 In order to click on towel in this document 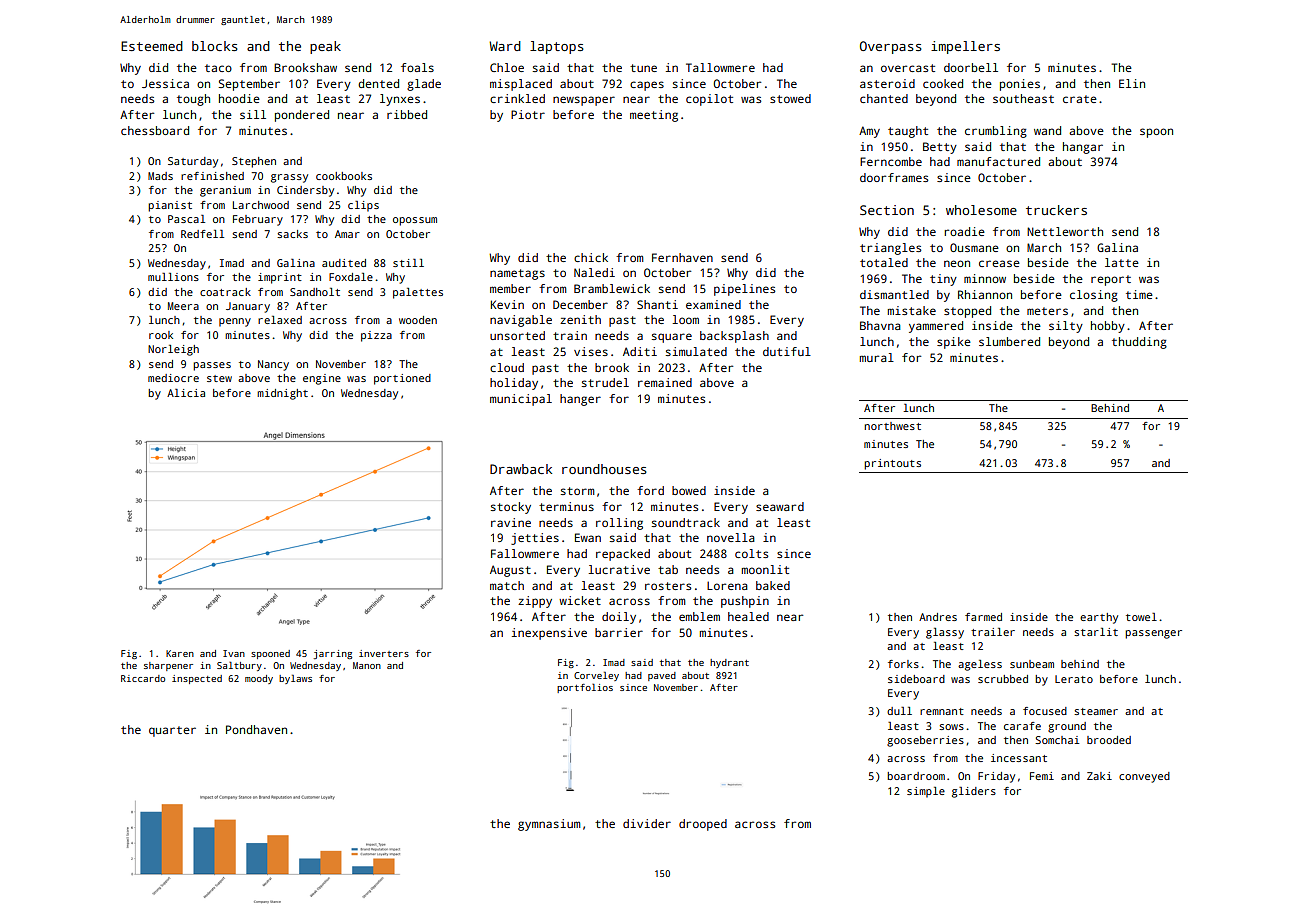, I will do `click(1141, 617)`.
